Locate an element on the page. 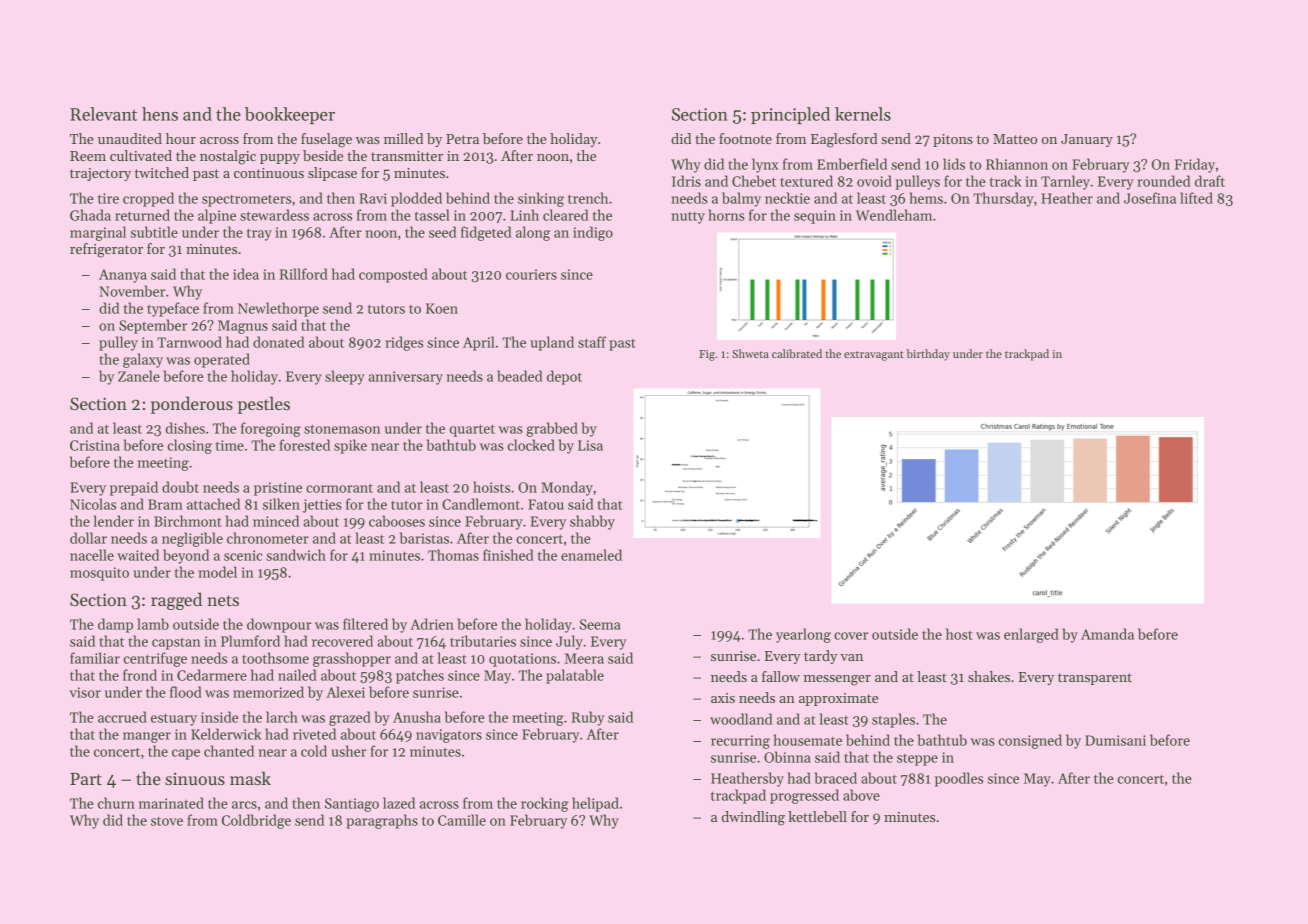  dwindling is located at coordinates (753, 818).
